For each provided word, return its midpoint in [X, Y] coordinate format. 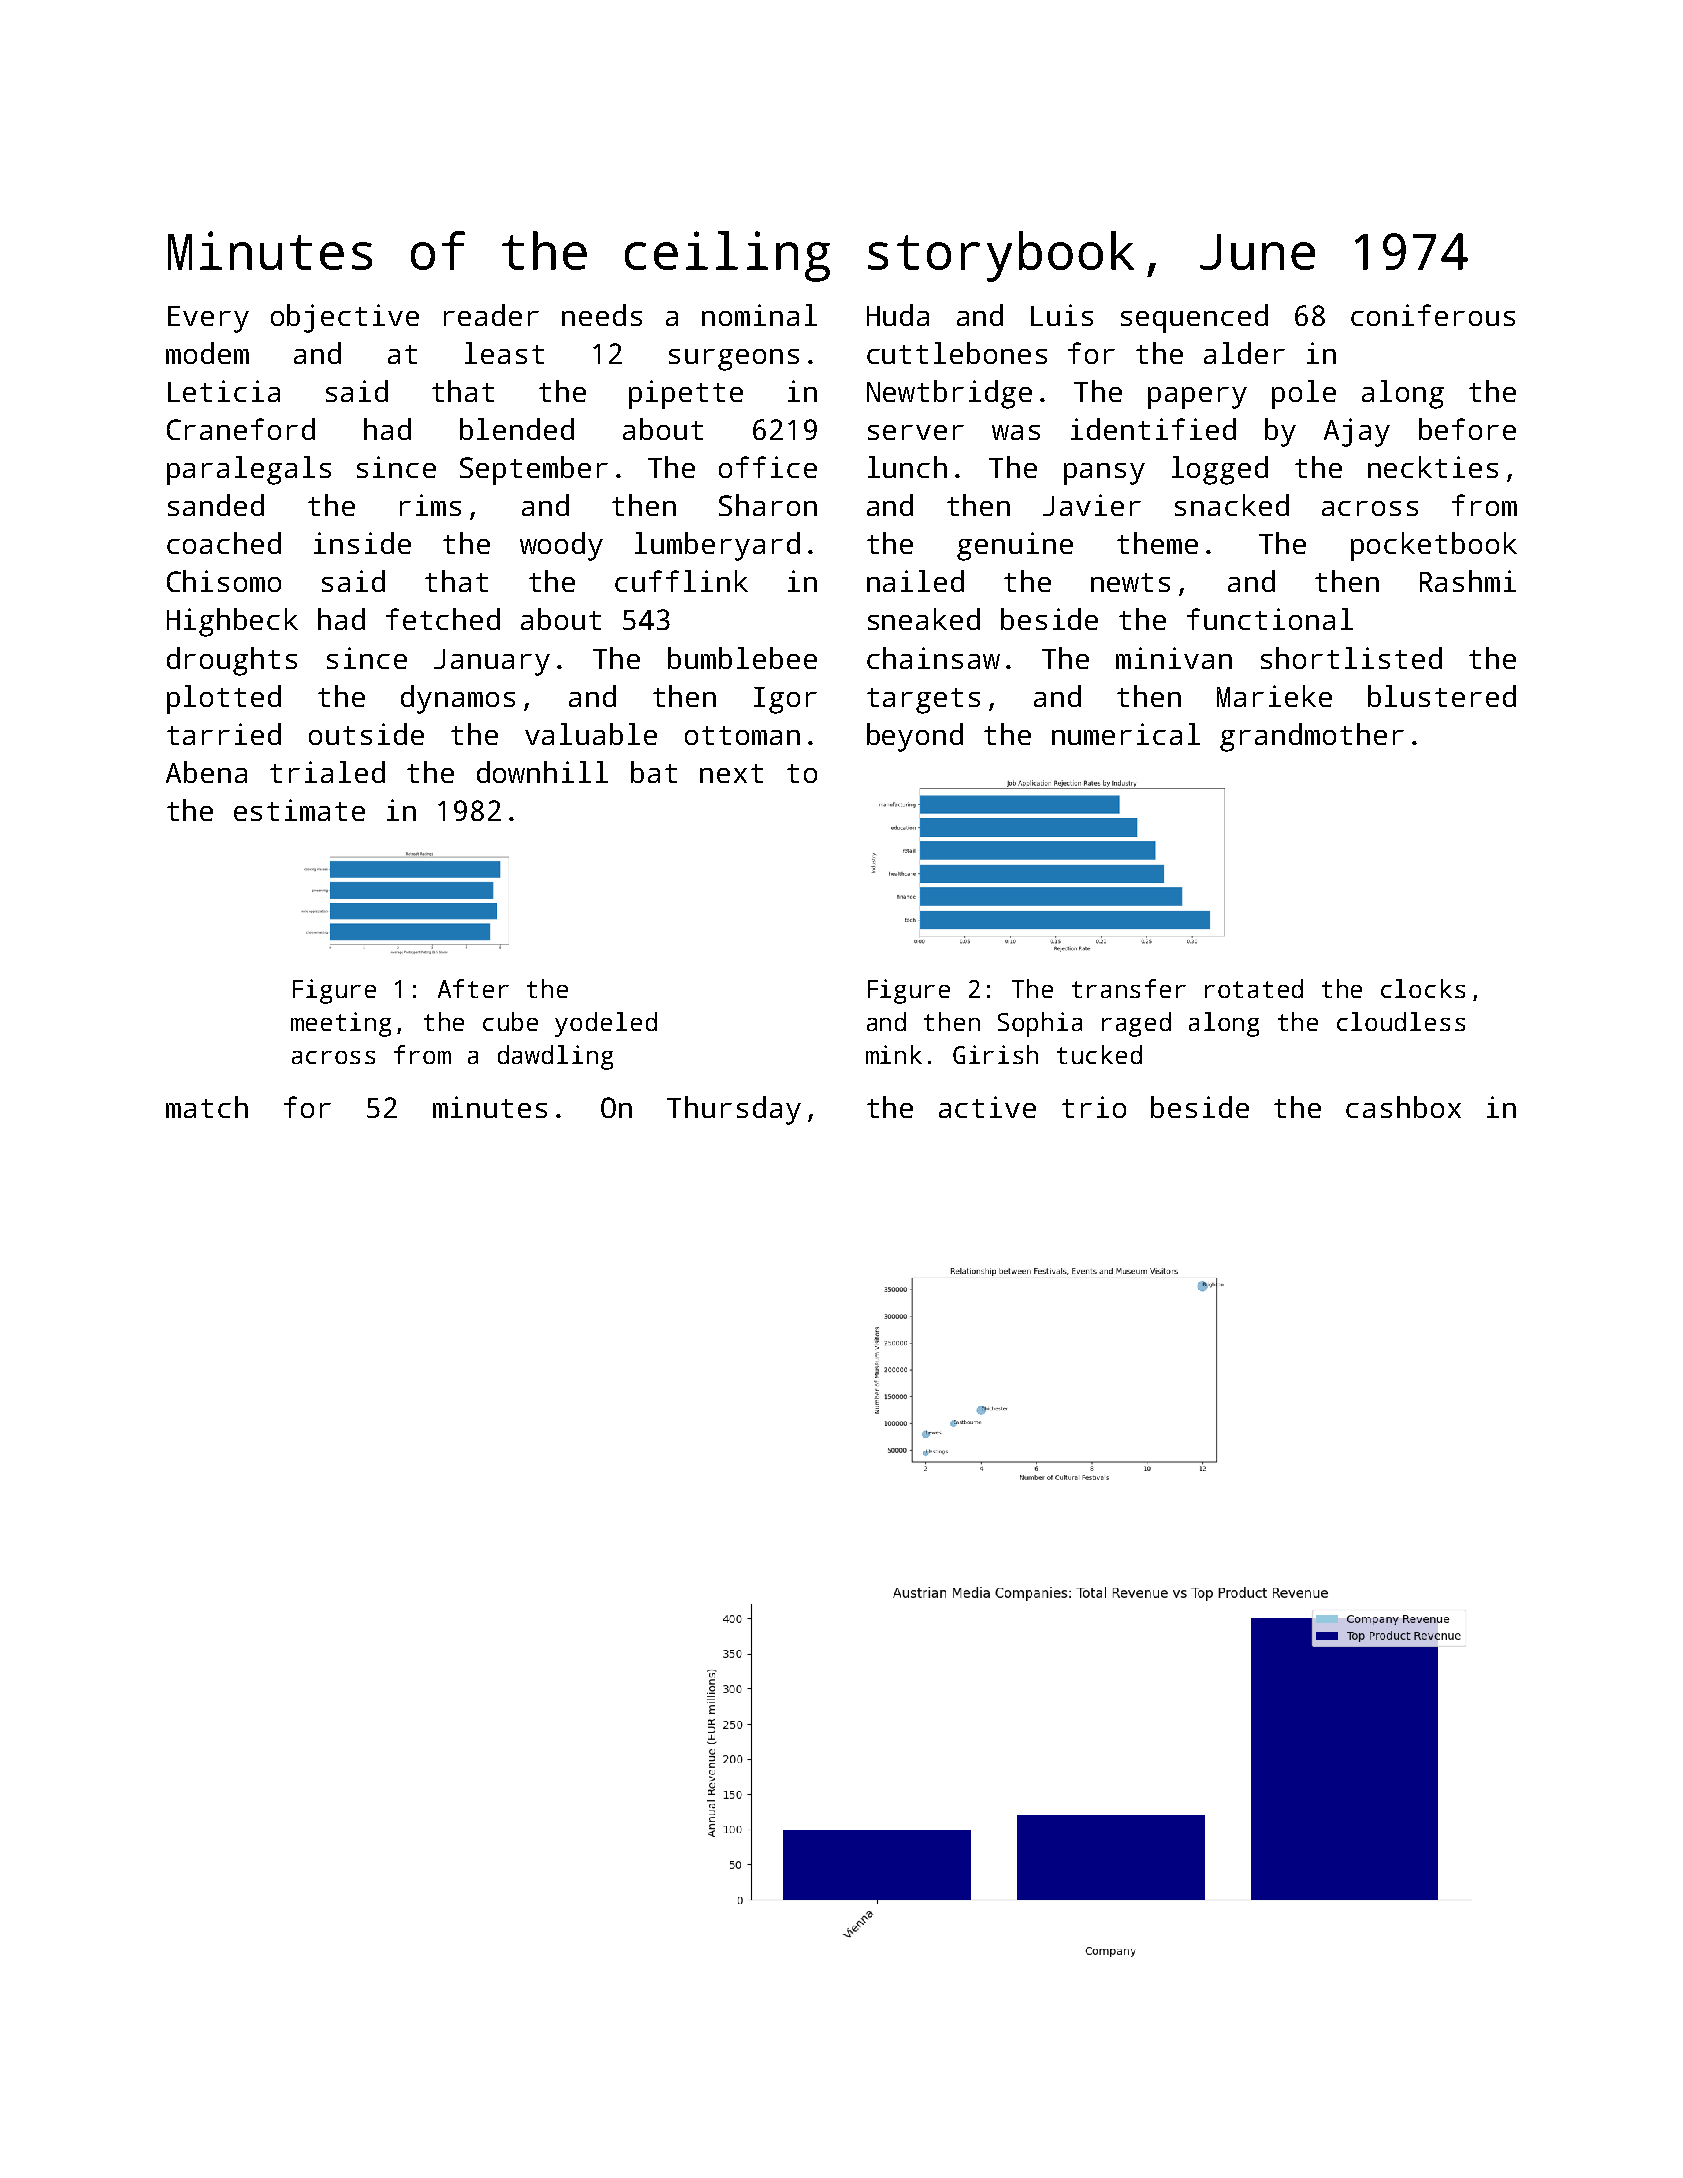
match [207, 1107]
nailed [915, 581]
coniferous [1433, 315]
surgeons [734, 360]
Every [208, 319]
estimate [299, 810]
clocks [1423, 988]
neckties [1433, 467]
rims [430, 505]
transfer [1129, 988]
